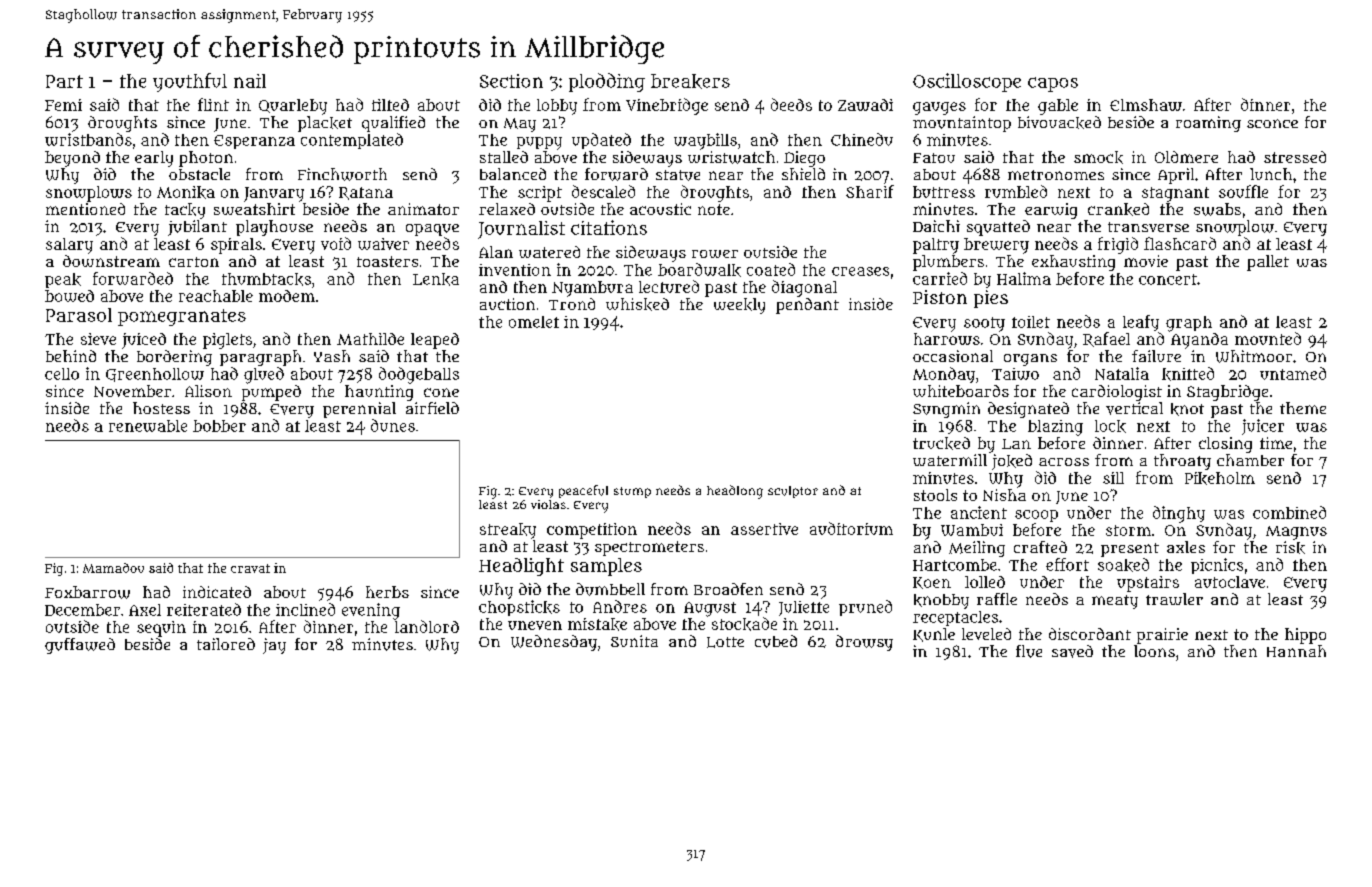 This document has height=887, width=1372. Describe the element at coordinates (213, 104) in the document. I see `flint` at that location.
